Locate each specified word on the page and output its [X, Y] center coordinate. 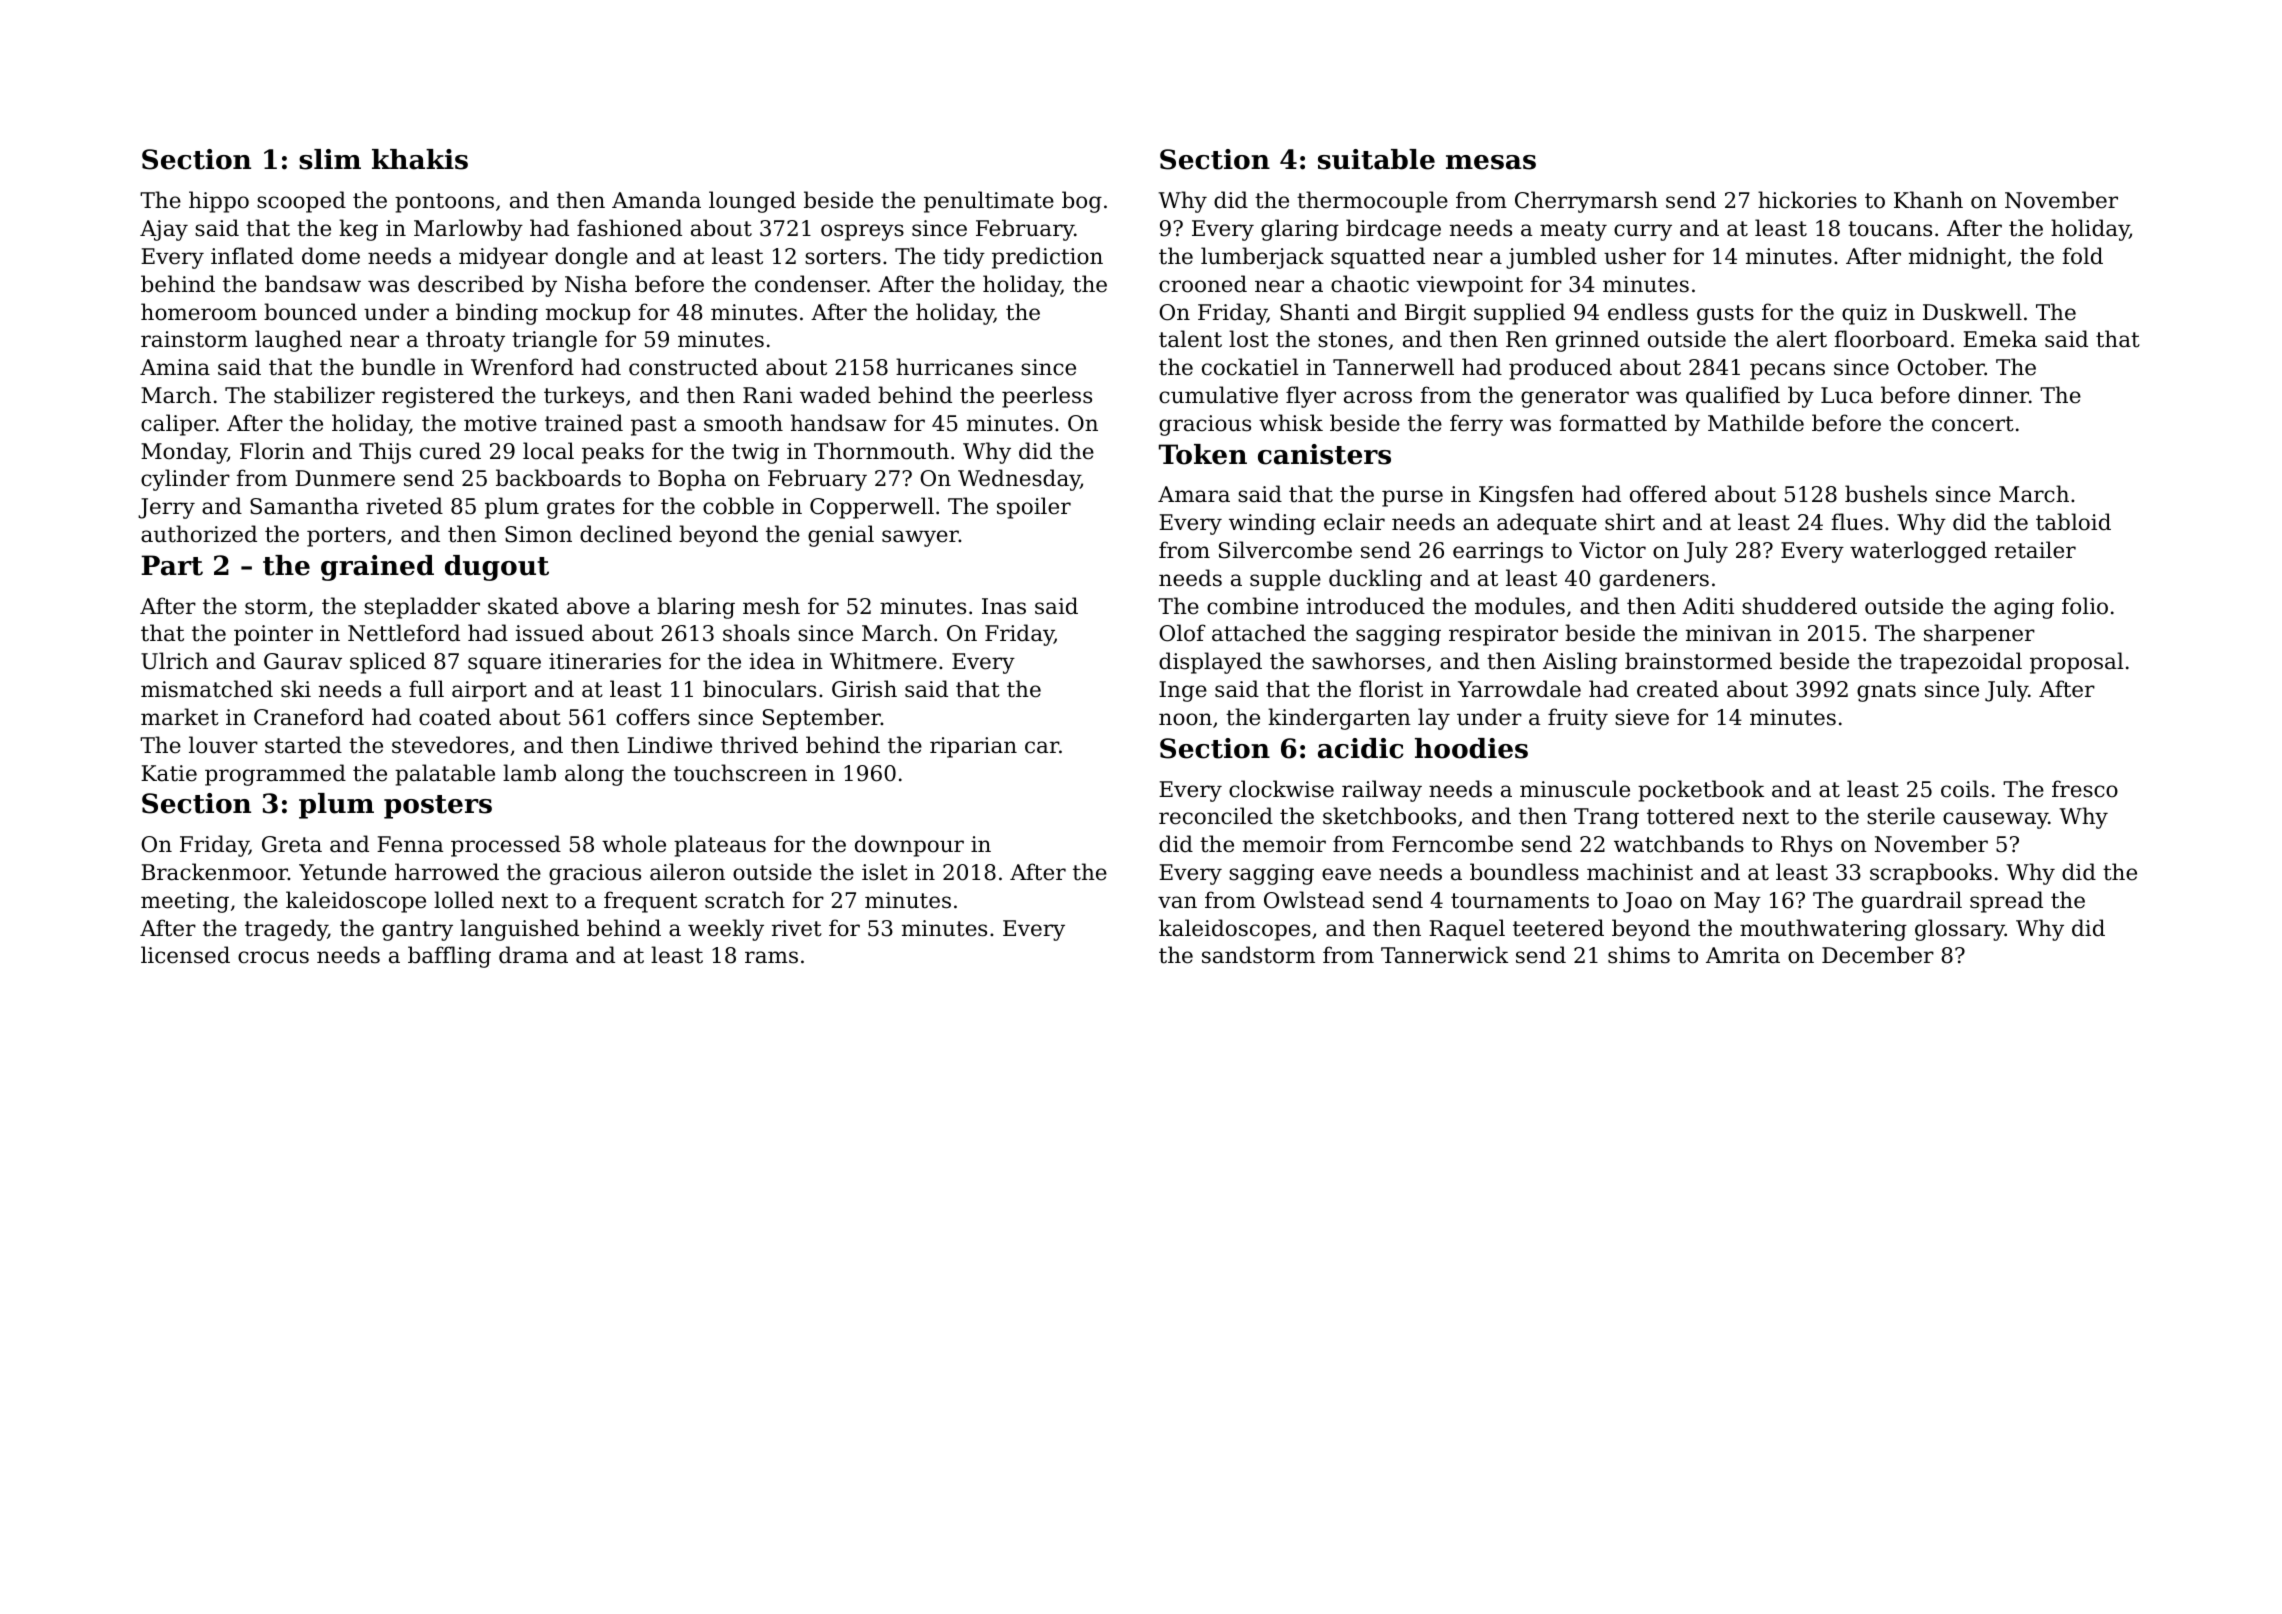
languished [519, 930]
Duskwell [1972, 312]
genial [841, 536]
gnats [1886, 692]
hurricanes [954, 367]
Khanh [1928, 200]
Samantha [304, 506]
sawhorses [1368, 661]
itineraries [605, 661]
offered [1668, 494]
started [303, 745]
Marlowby [468, 230]
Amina [175, 367]
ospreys [862, 232]
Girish [864, 689]
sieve [1642, 717]
